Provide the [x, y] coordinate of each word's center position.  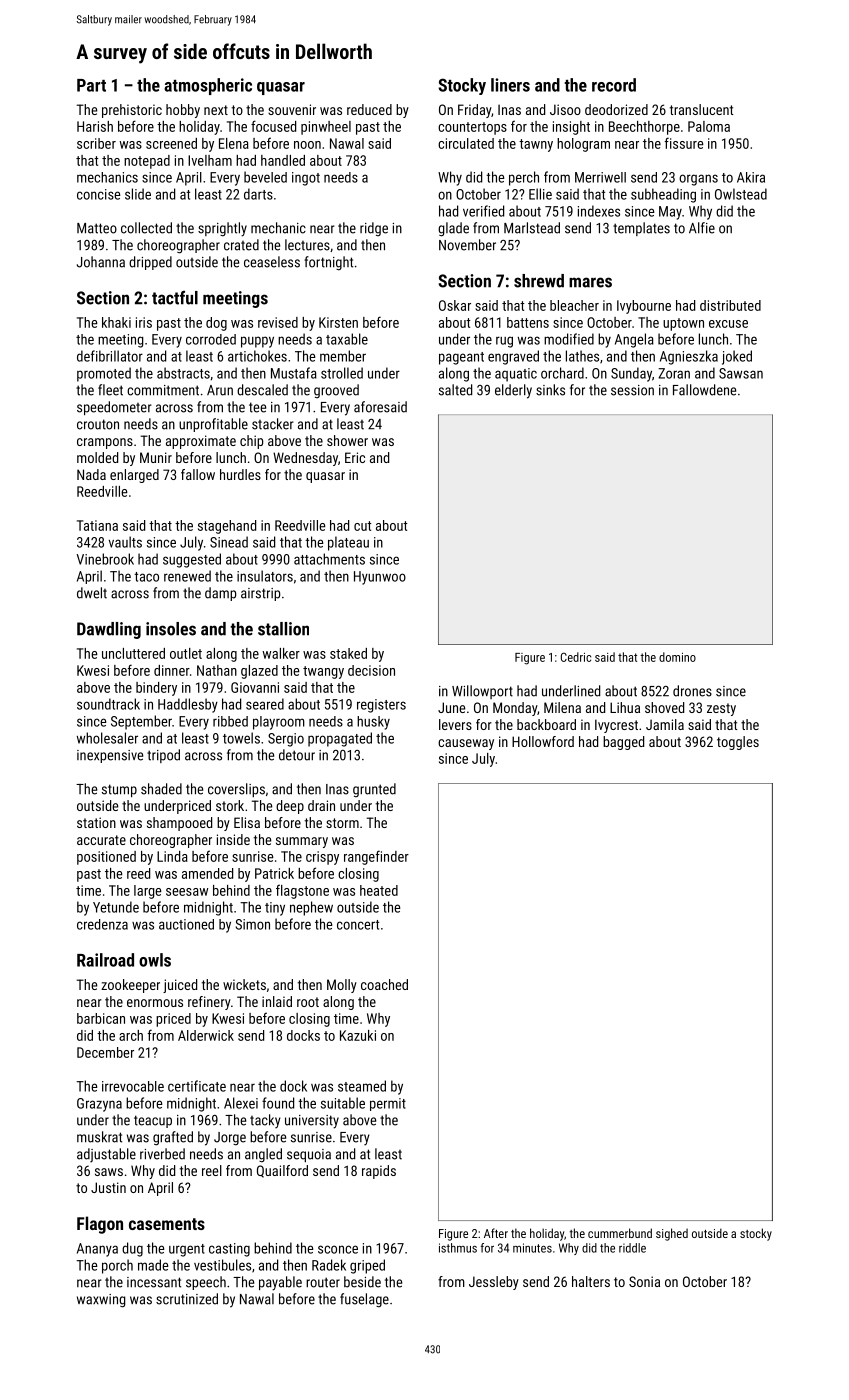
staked [348, 653]
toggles [738, 743]
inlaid [277, 1001]
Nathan [217, 670]
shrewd [539, 281]
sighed [672, 1234]
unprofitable [213, 425]
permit [388, 1104]
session [632, 390]
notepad [147, 162]
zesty [721, 709]
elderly [513, 391]
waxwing [101, 1301]
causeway [466, 744]
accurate [101, 840]
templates [641, 229]
